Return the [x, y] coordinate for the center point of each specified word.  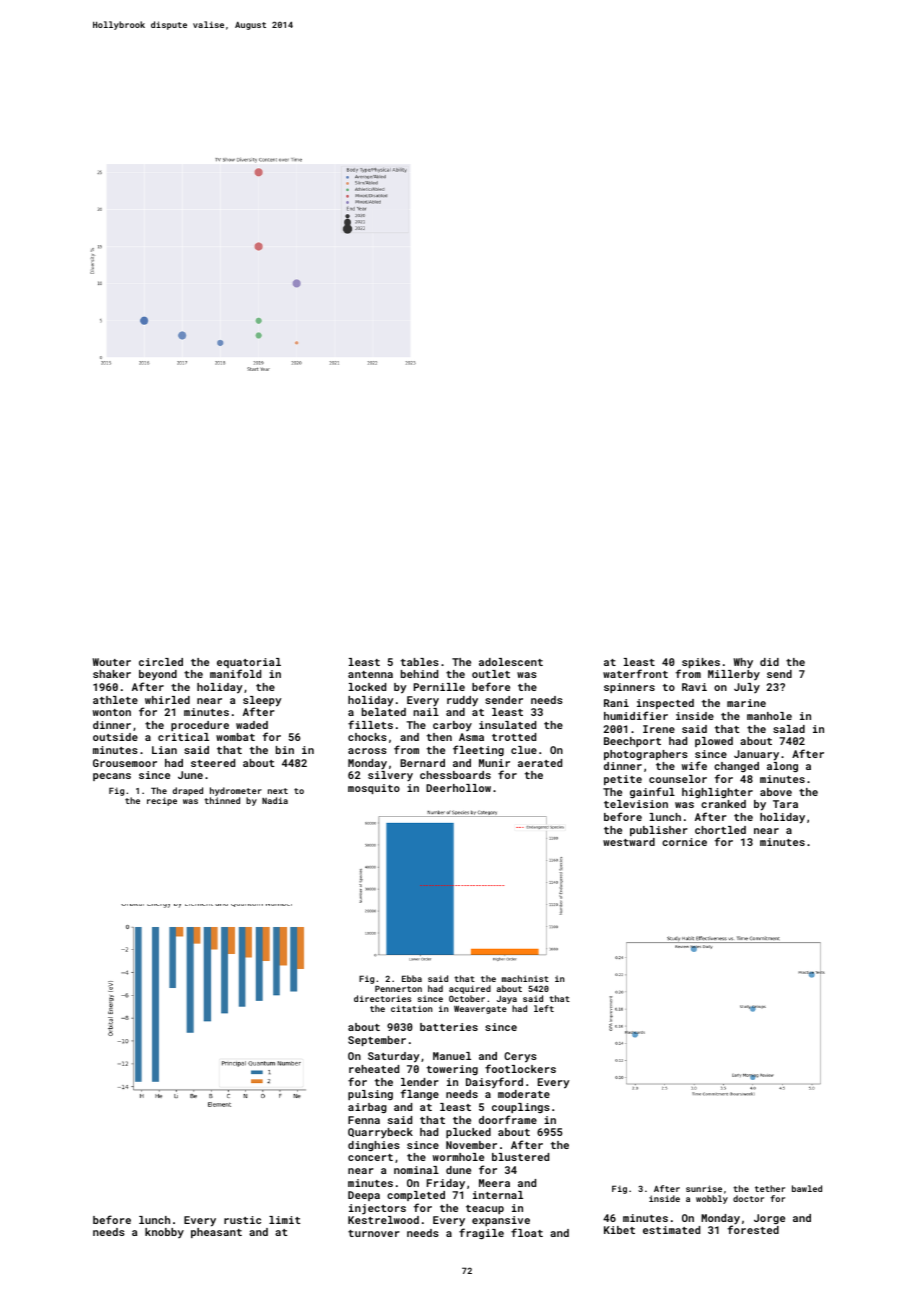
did [769, 662]
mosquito [374, 789]
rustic [242, 1220]
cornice [684, 842]
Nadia [275, 800]
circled [161, 662]
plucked [468, 1133]
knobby [164, 1233]
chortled [720, 830]
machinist [525, 978]
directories [382, 998]
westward [629, 842]
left [544, 1008]
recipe [162, 801]
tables [419, 662]
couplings [521, 1108]
